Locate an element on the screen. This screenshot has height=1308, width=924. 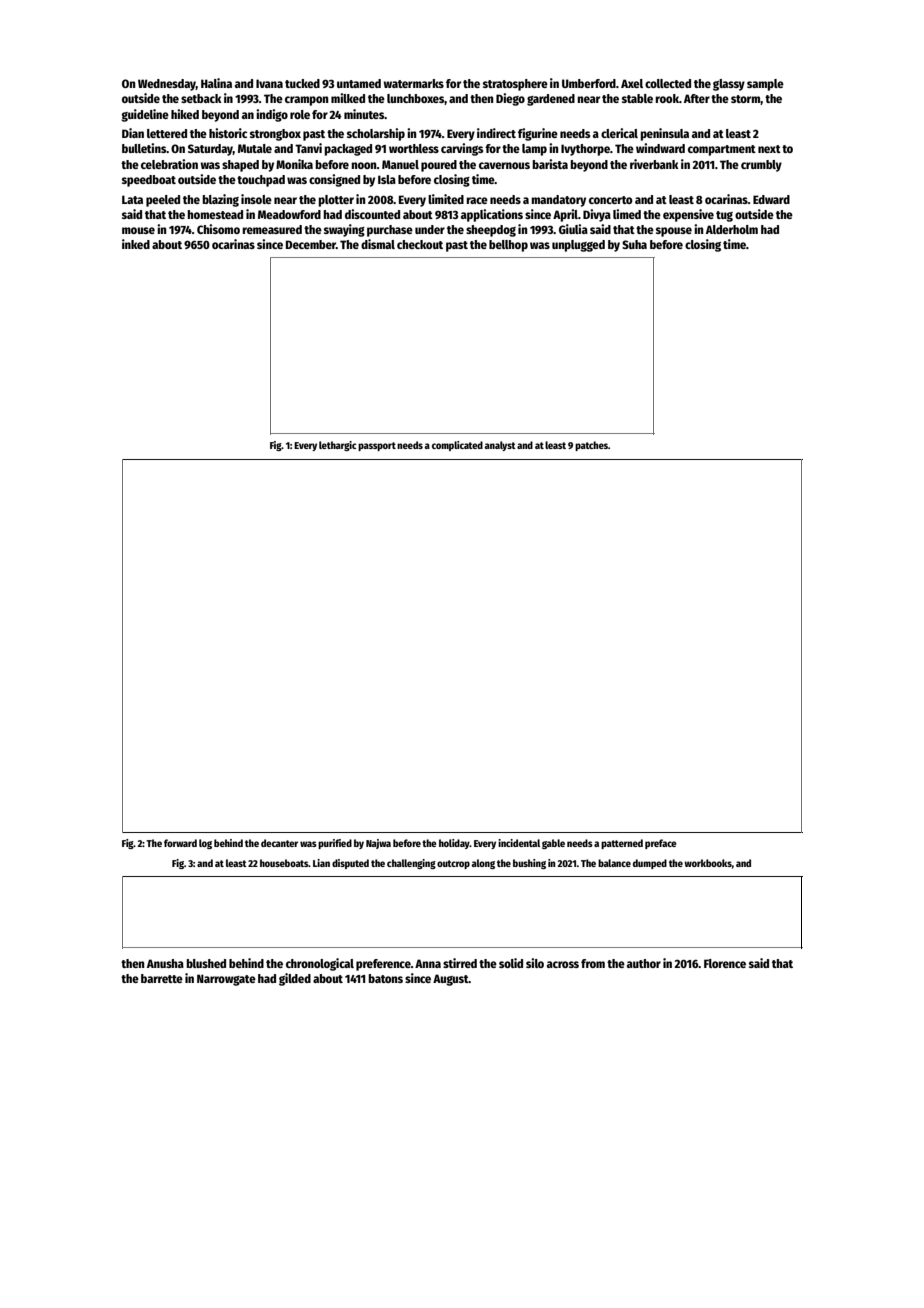
complicated is located at coordinates (457, 446).
